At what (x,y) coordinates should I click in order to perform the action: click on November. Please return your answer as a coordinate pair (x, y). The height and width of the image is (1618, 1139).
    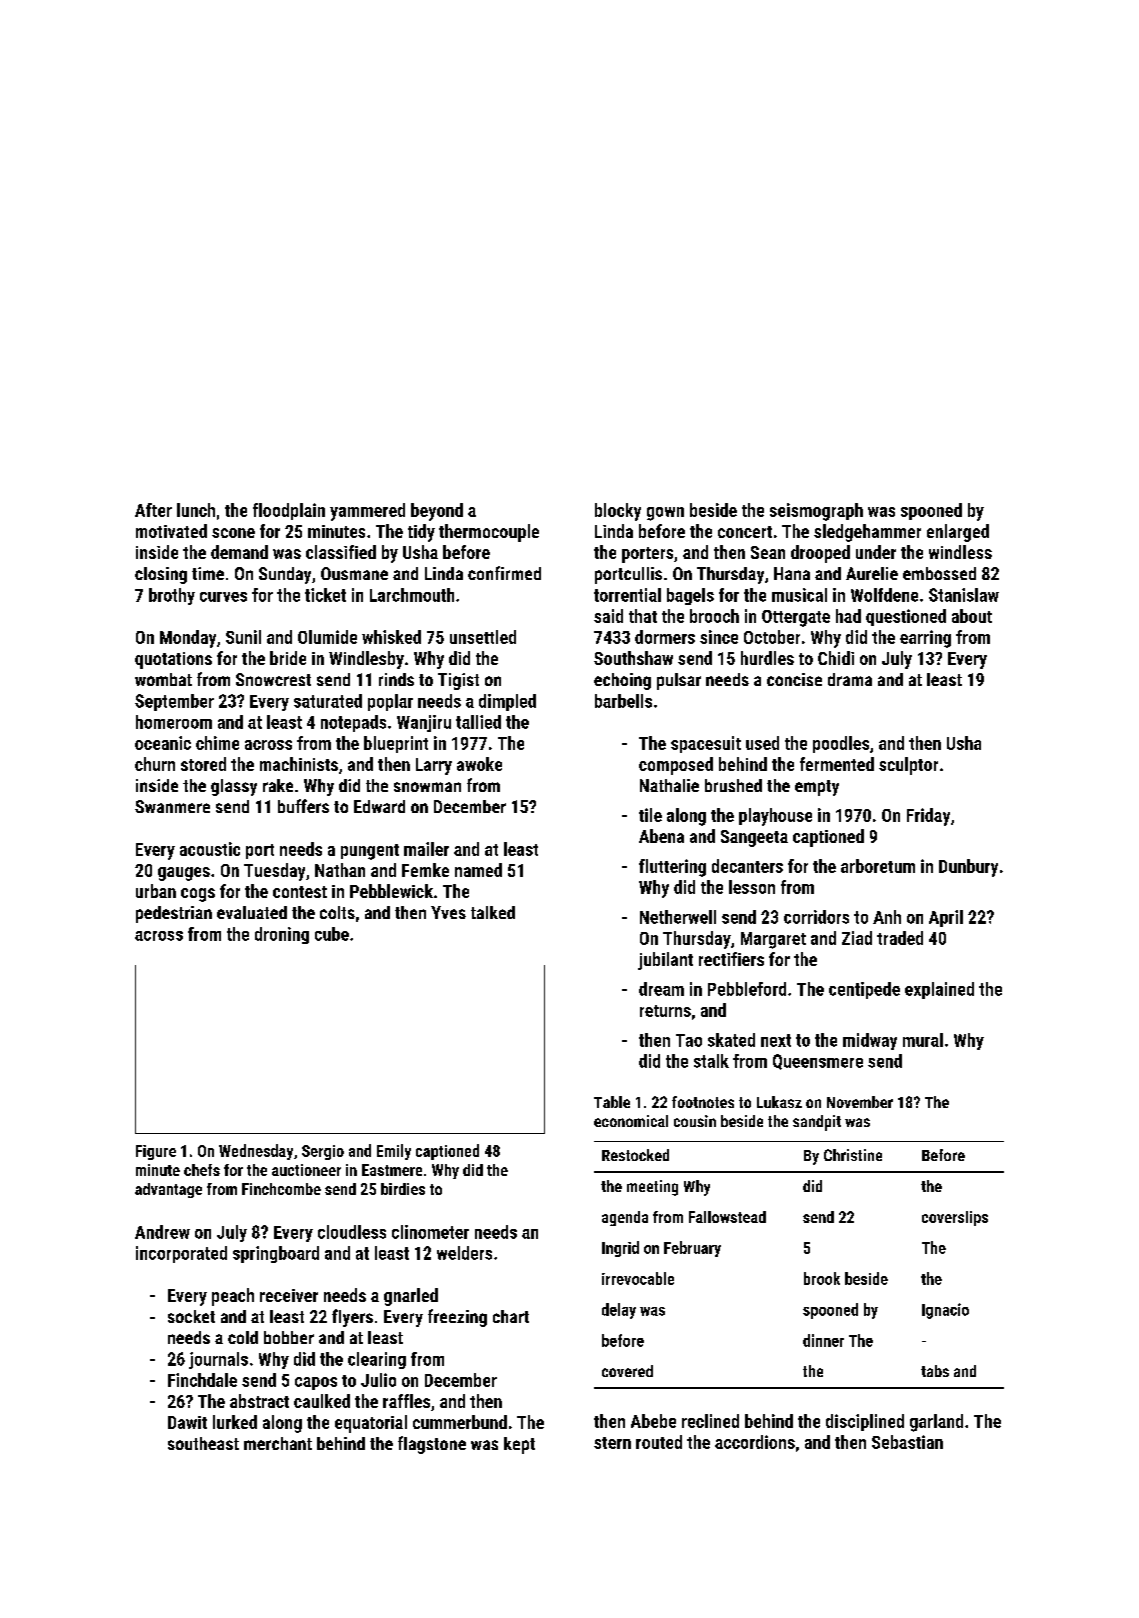
    Looking at the image, I should click on (860, 1102).
